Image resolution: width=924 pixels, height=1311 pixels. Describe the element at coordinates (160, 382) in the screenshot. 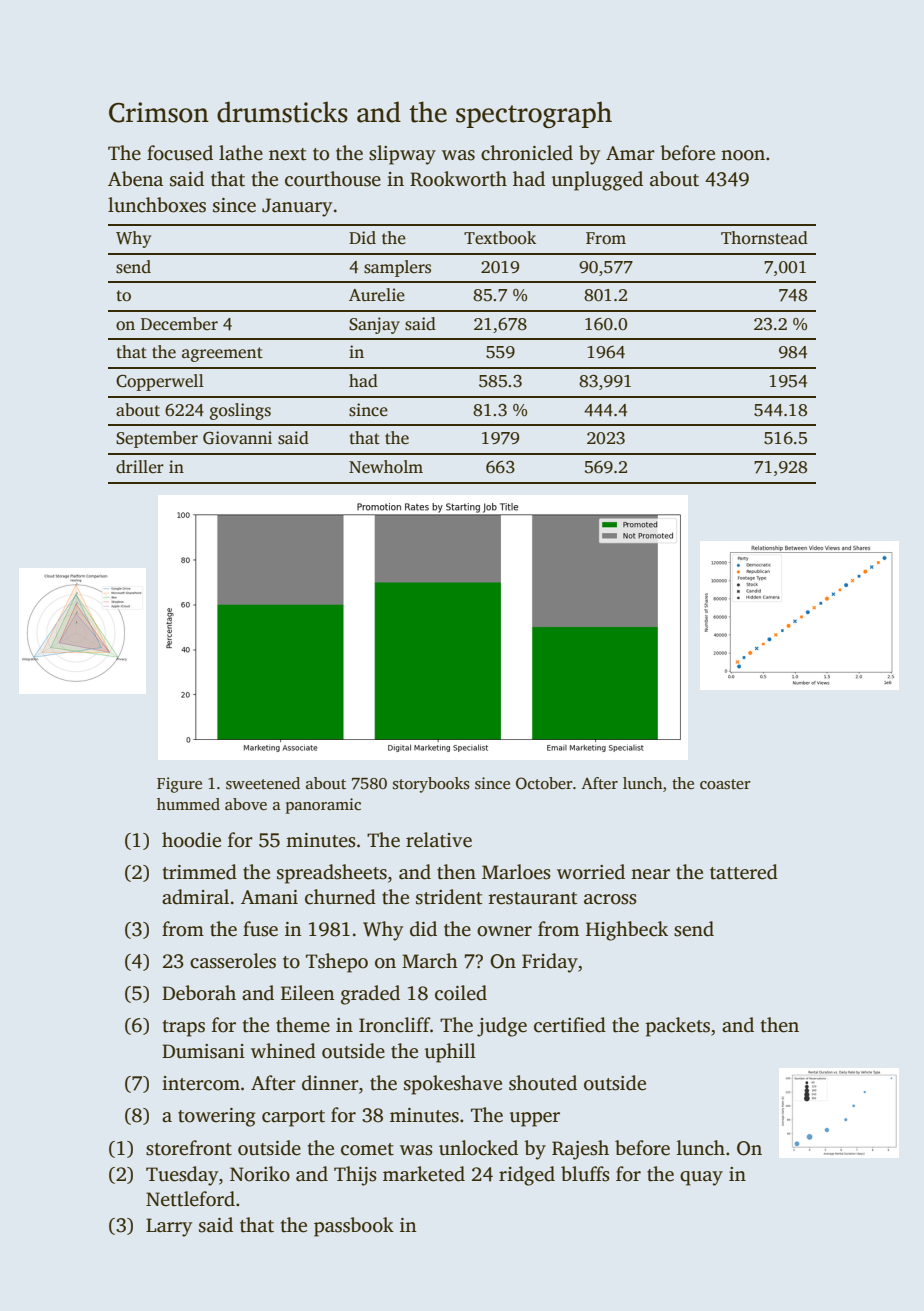

I see `Copperwell` at that location.
